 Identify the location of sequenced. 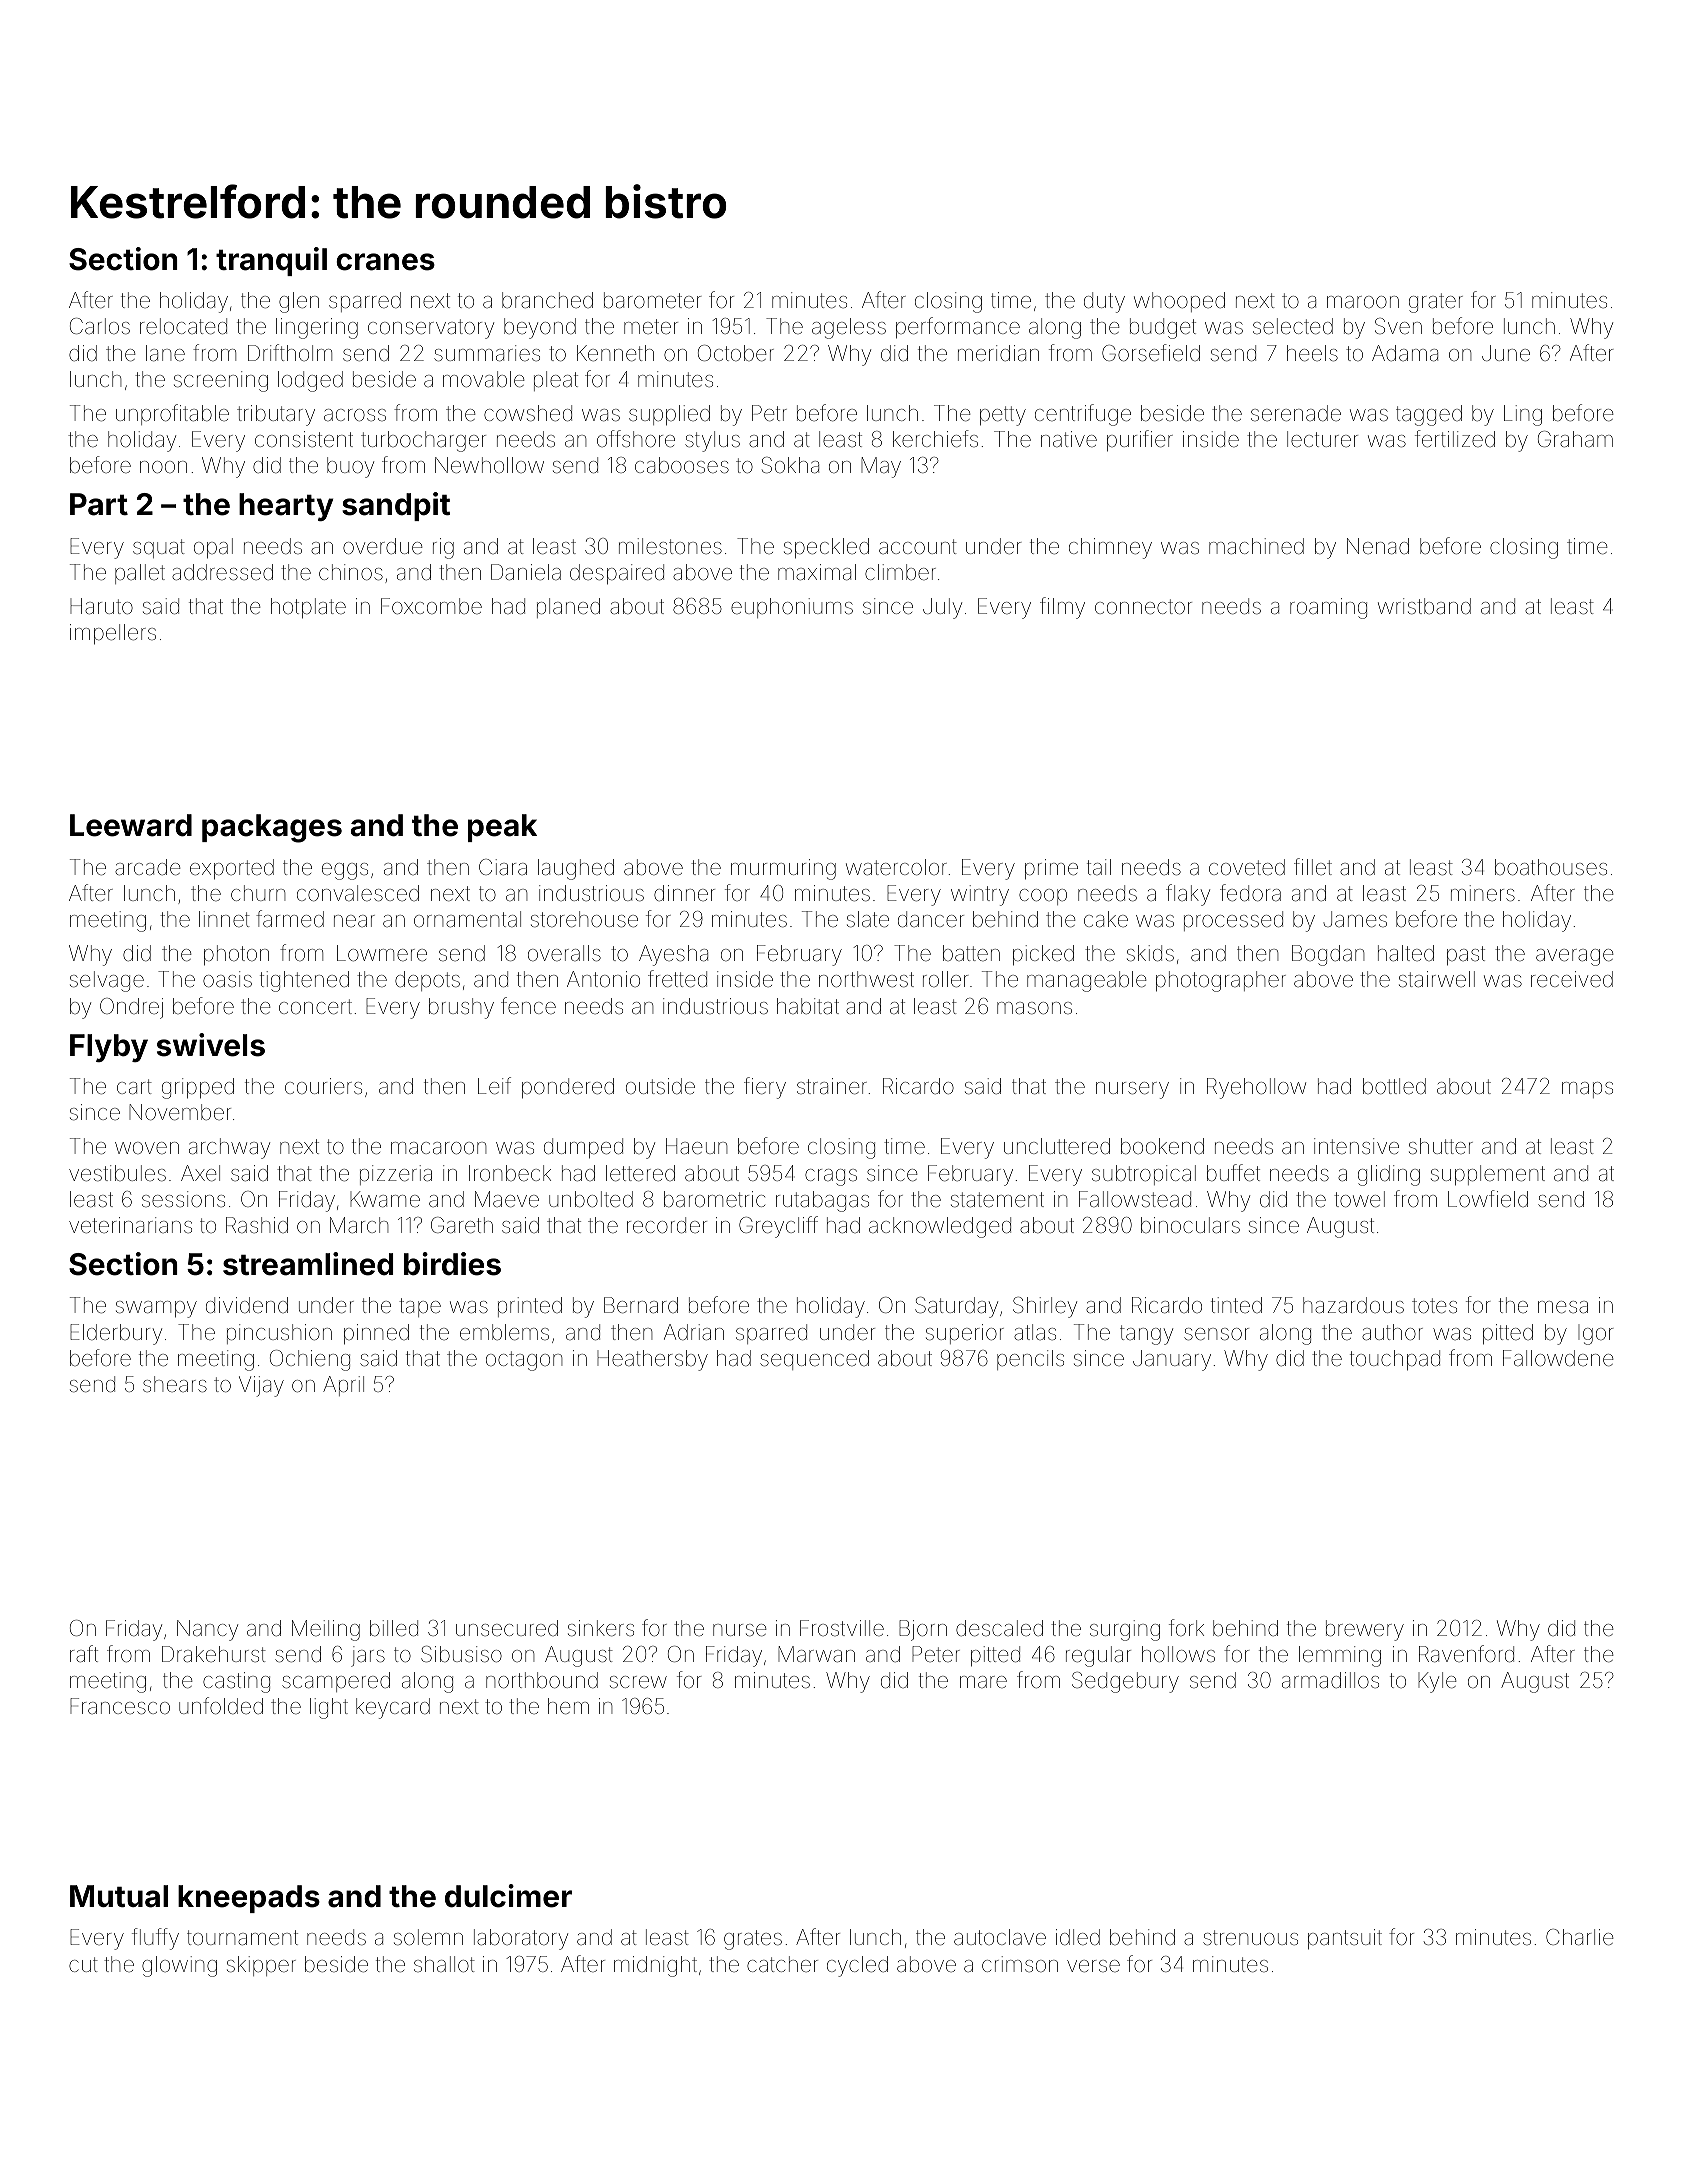
(814, 1360).
